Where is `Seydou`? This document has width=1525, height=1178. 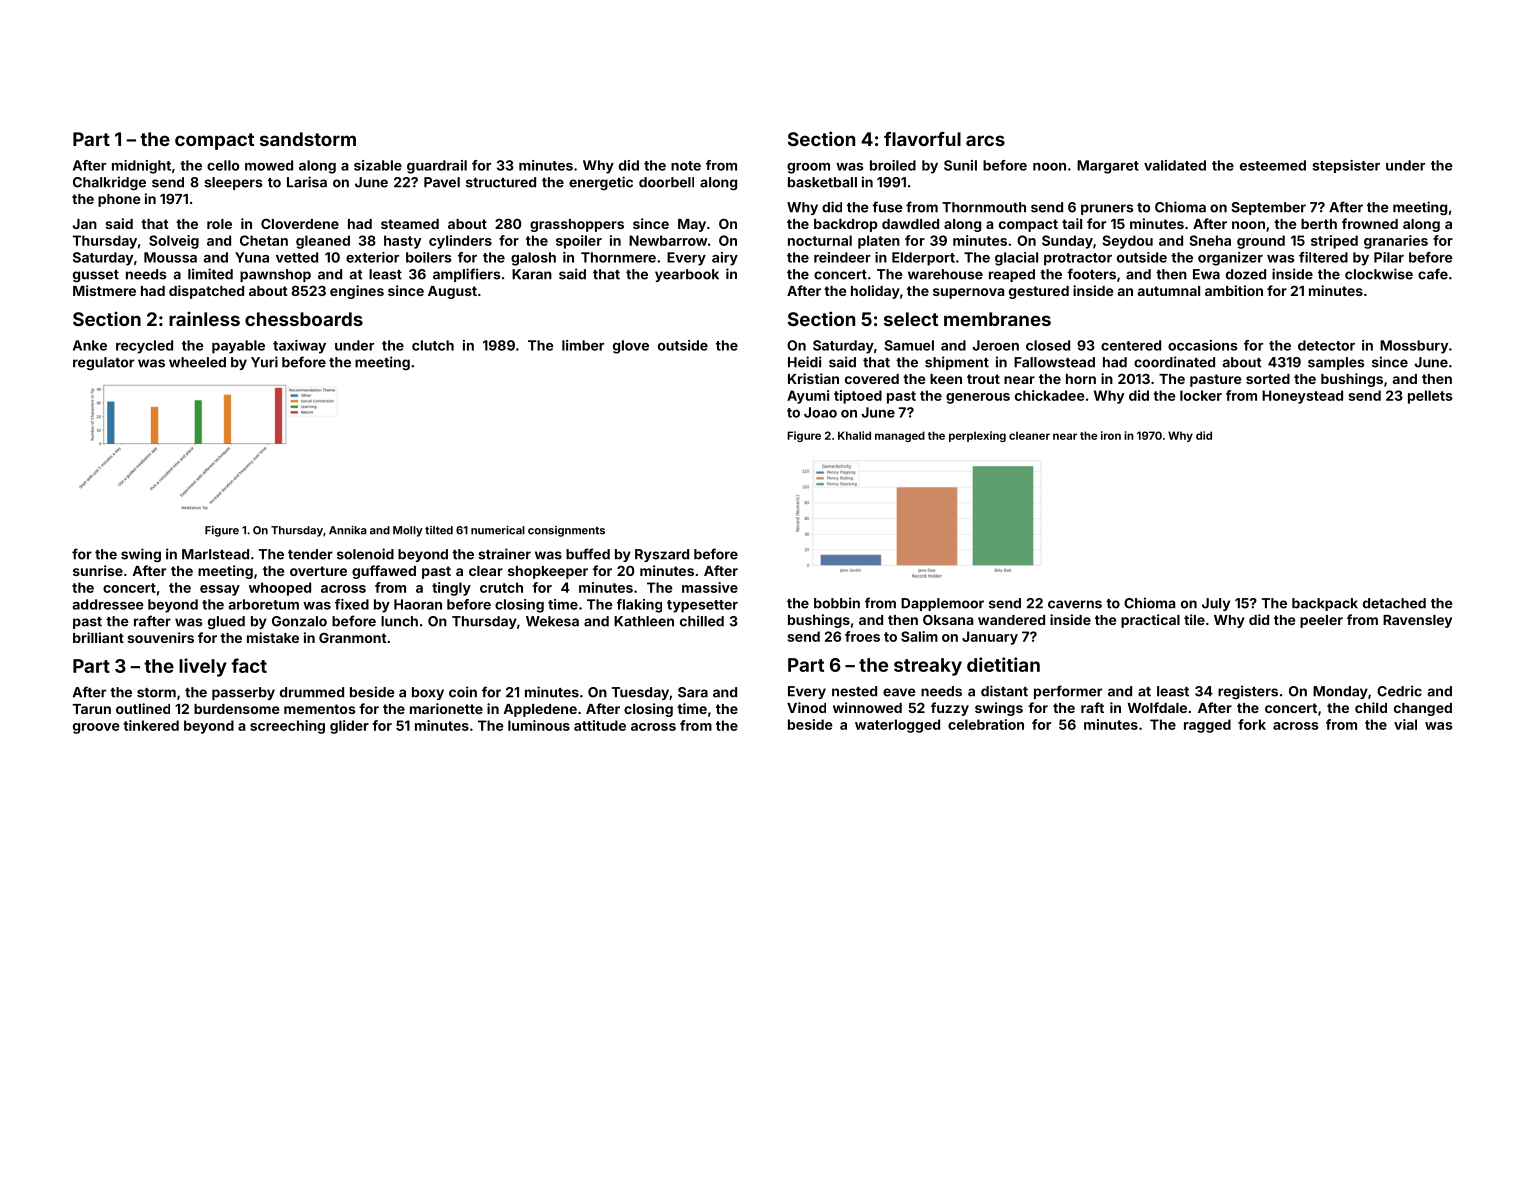 Seydou is located at coordinates (1127, 242).
